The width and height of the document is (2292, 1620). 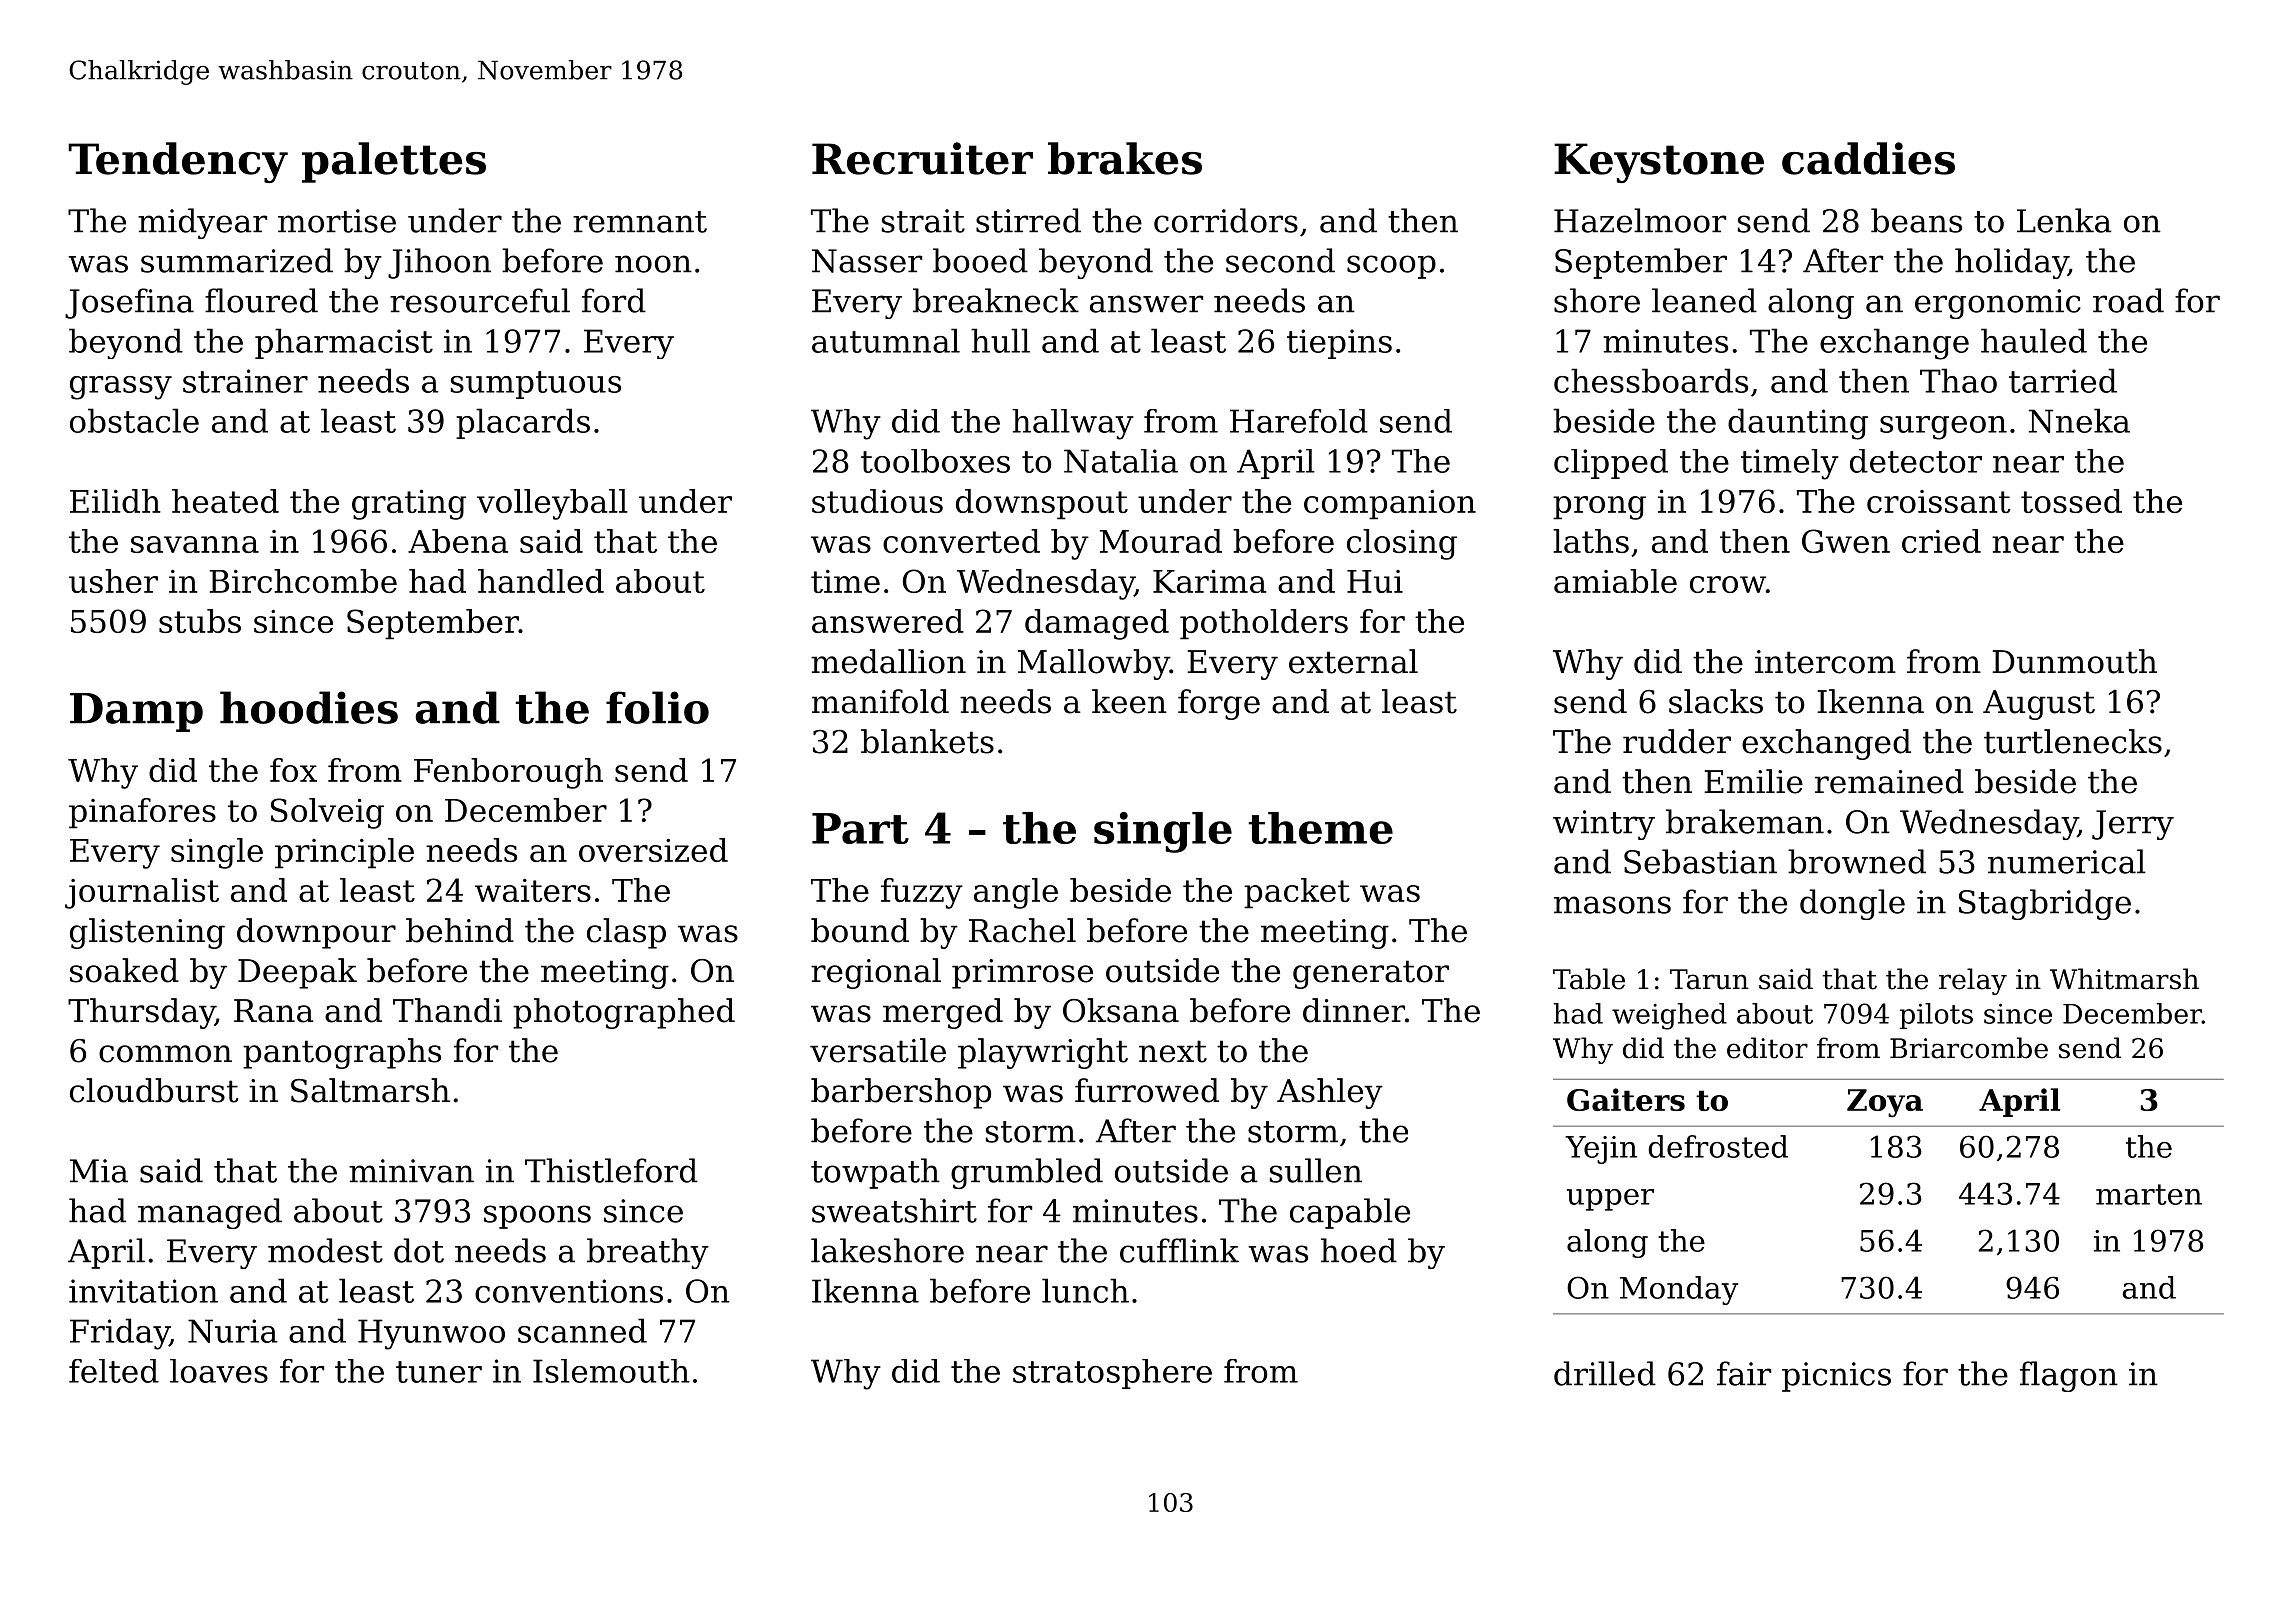 I want to click on fox, so click(x=293, y=770).
